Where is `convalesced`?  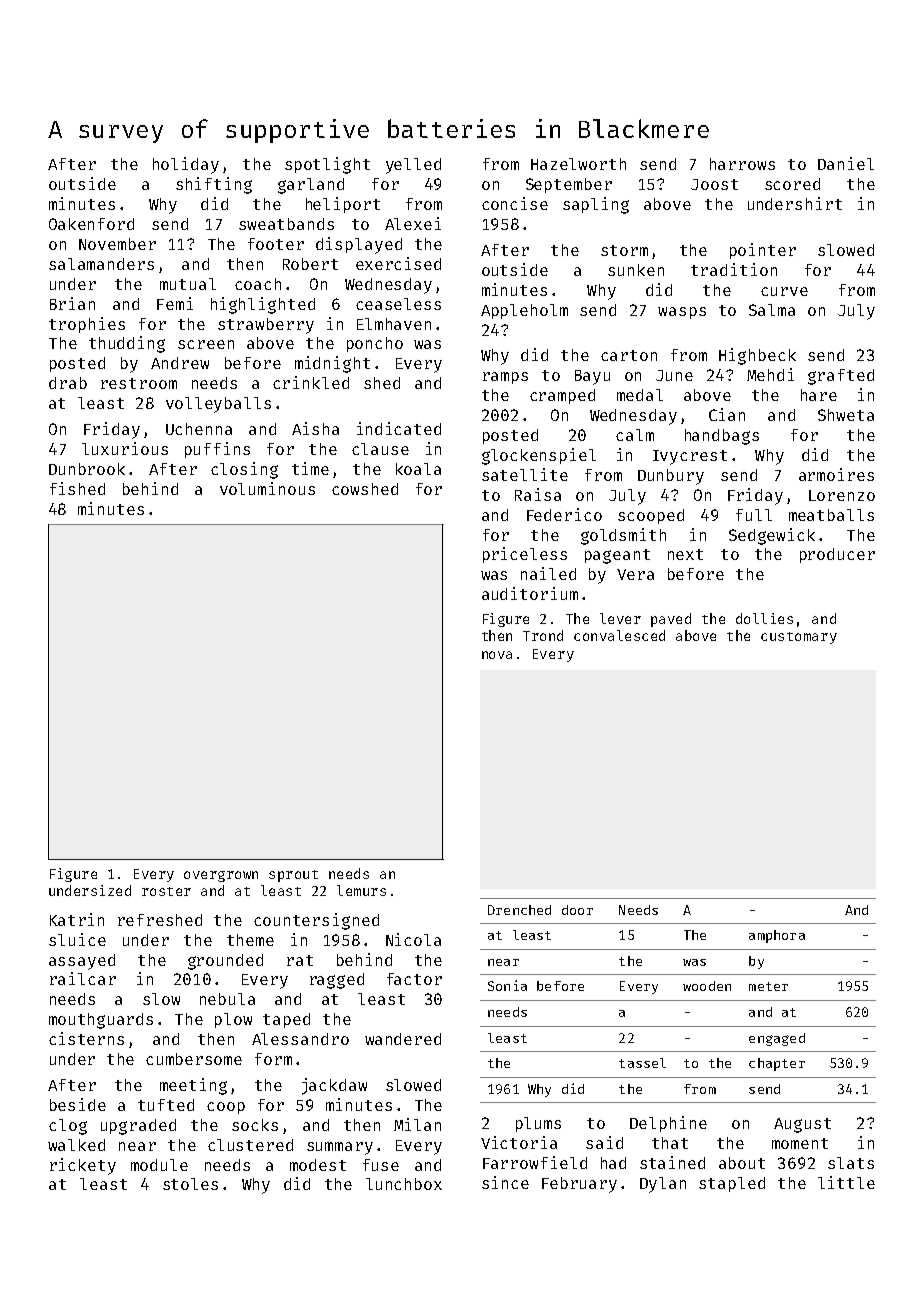
convalesced is located at coordinates (619, 635).
